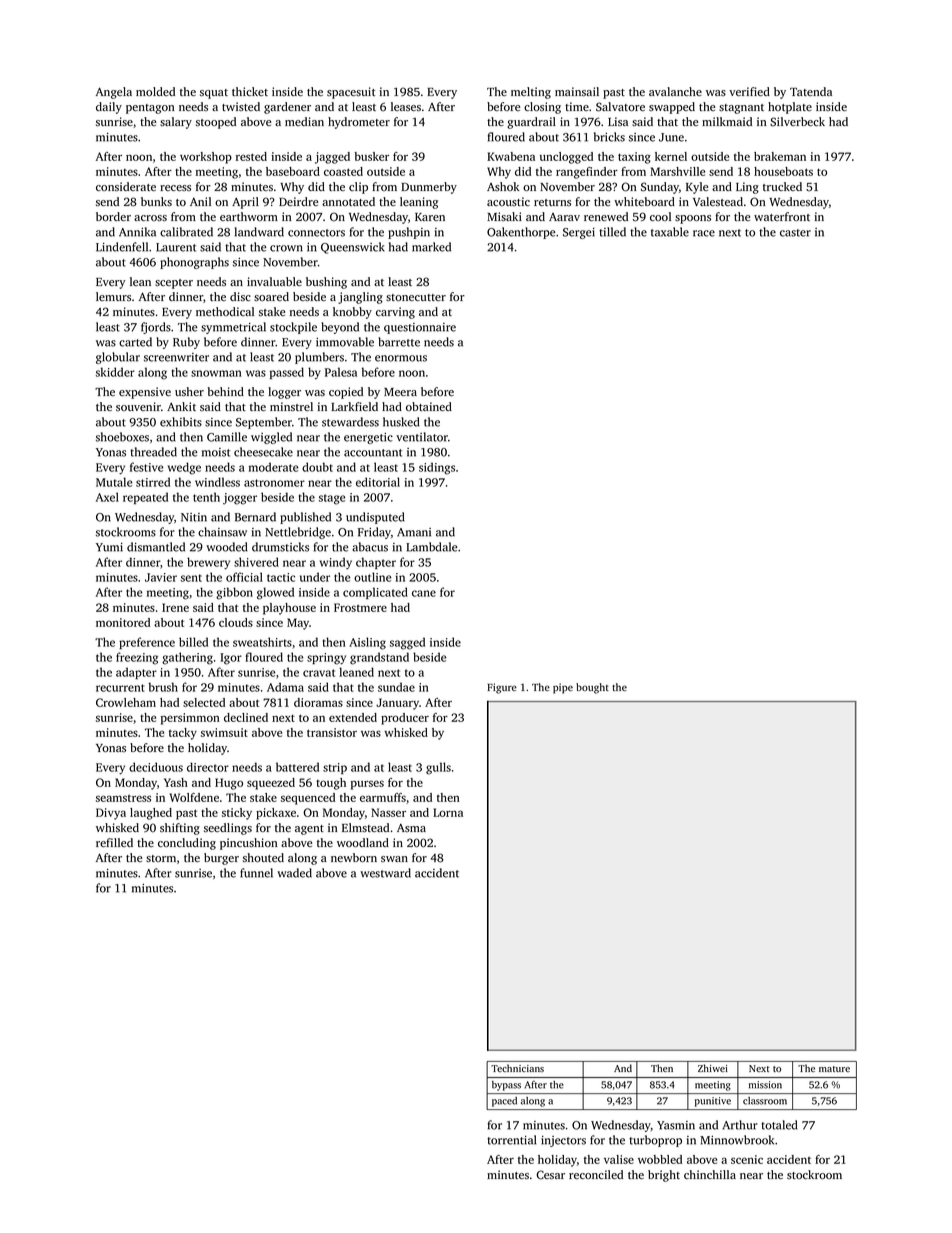 The image size is (952, 1233). Describe the element at coordinates (592, 688) in the document. I see `bought` at that location.
